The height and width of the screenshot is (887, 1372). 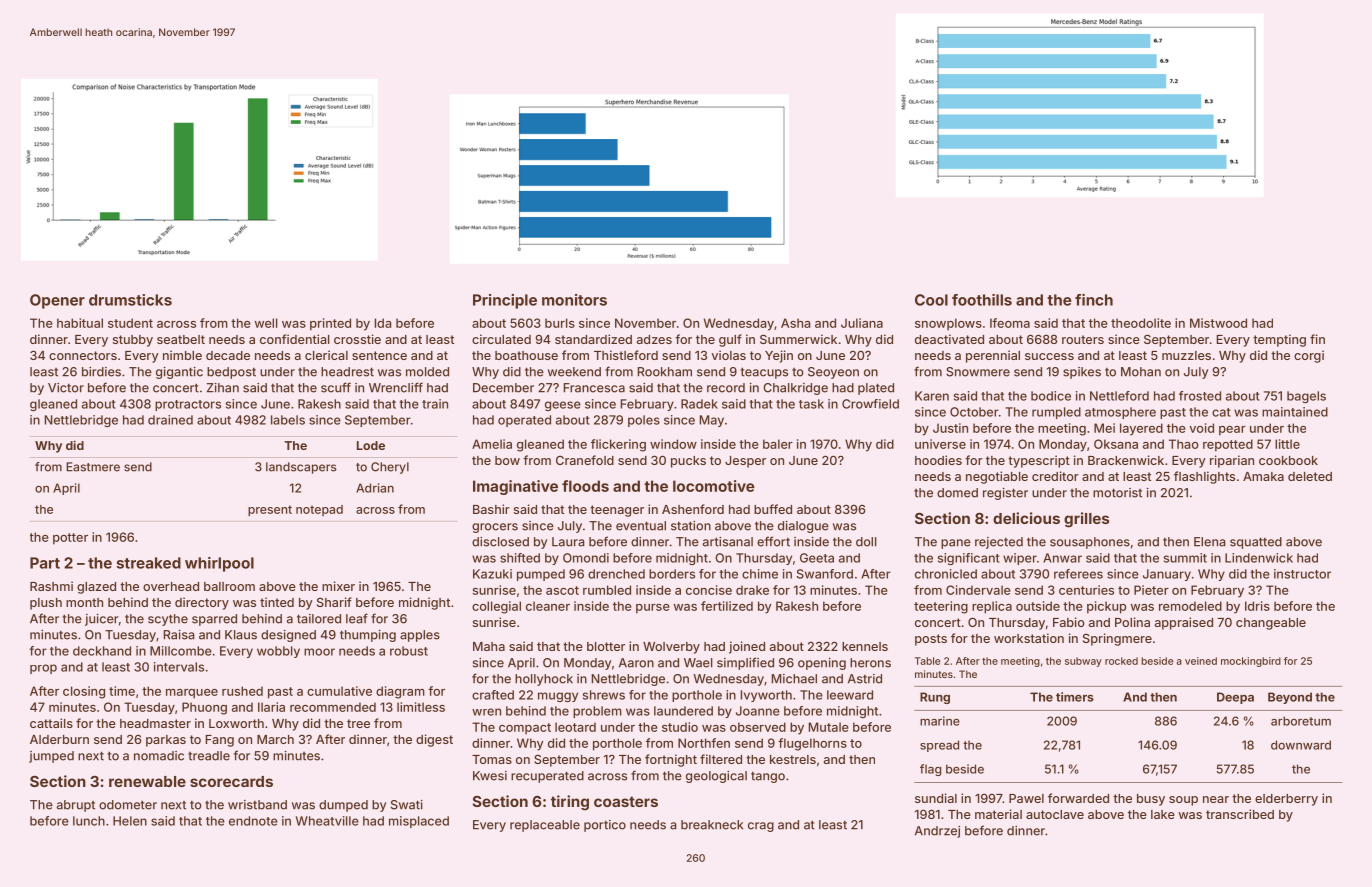 What do you see at coordinates (130, 821) in the screenshot?
I see `Helen` at bounding box center [130, 821].
